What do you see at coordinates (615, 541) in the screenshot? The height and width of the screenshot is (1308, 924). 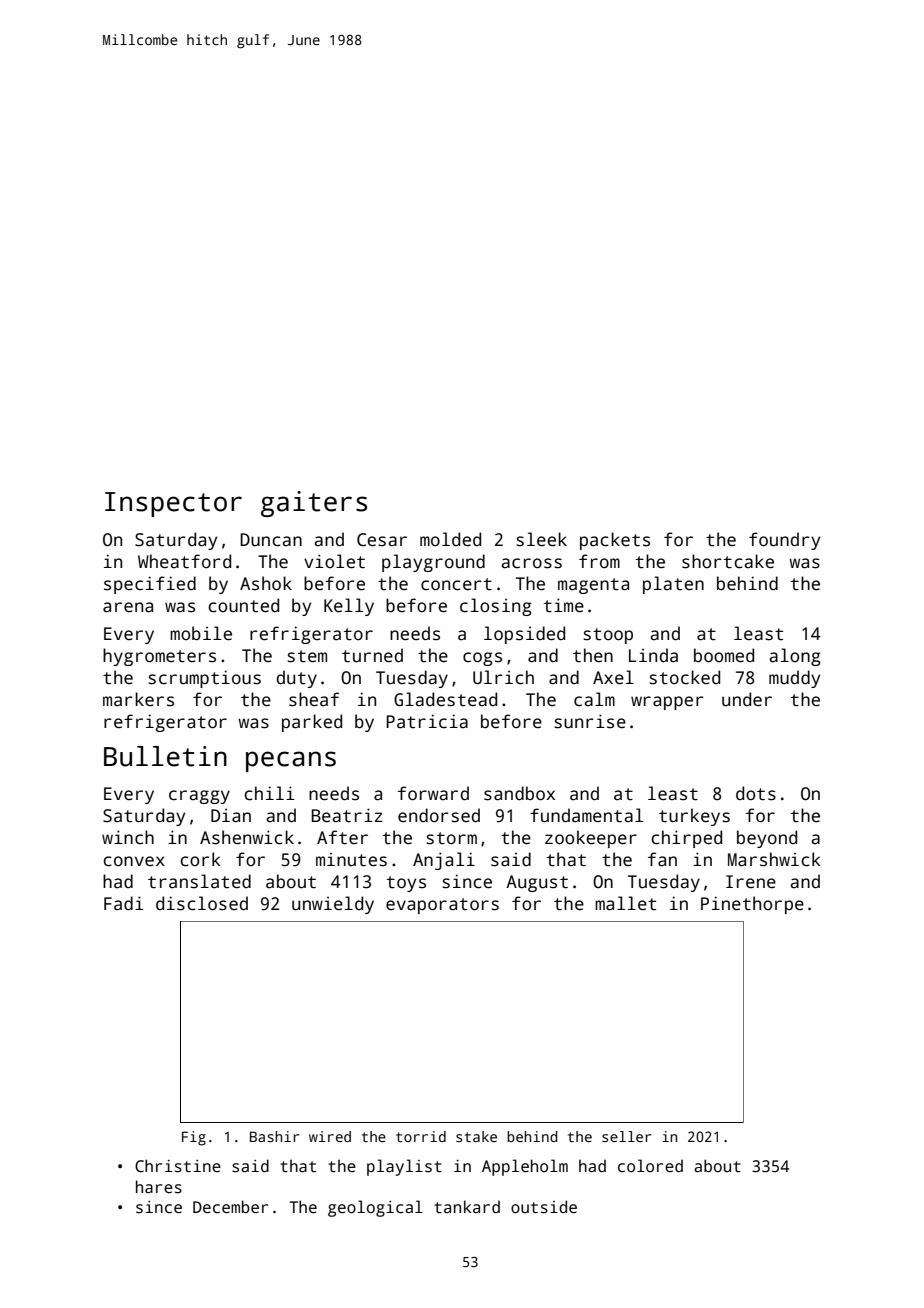 I see `packets` at bounding box center [615, 541].
